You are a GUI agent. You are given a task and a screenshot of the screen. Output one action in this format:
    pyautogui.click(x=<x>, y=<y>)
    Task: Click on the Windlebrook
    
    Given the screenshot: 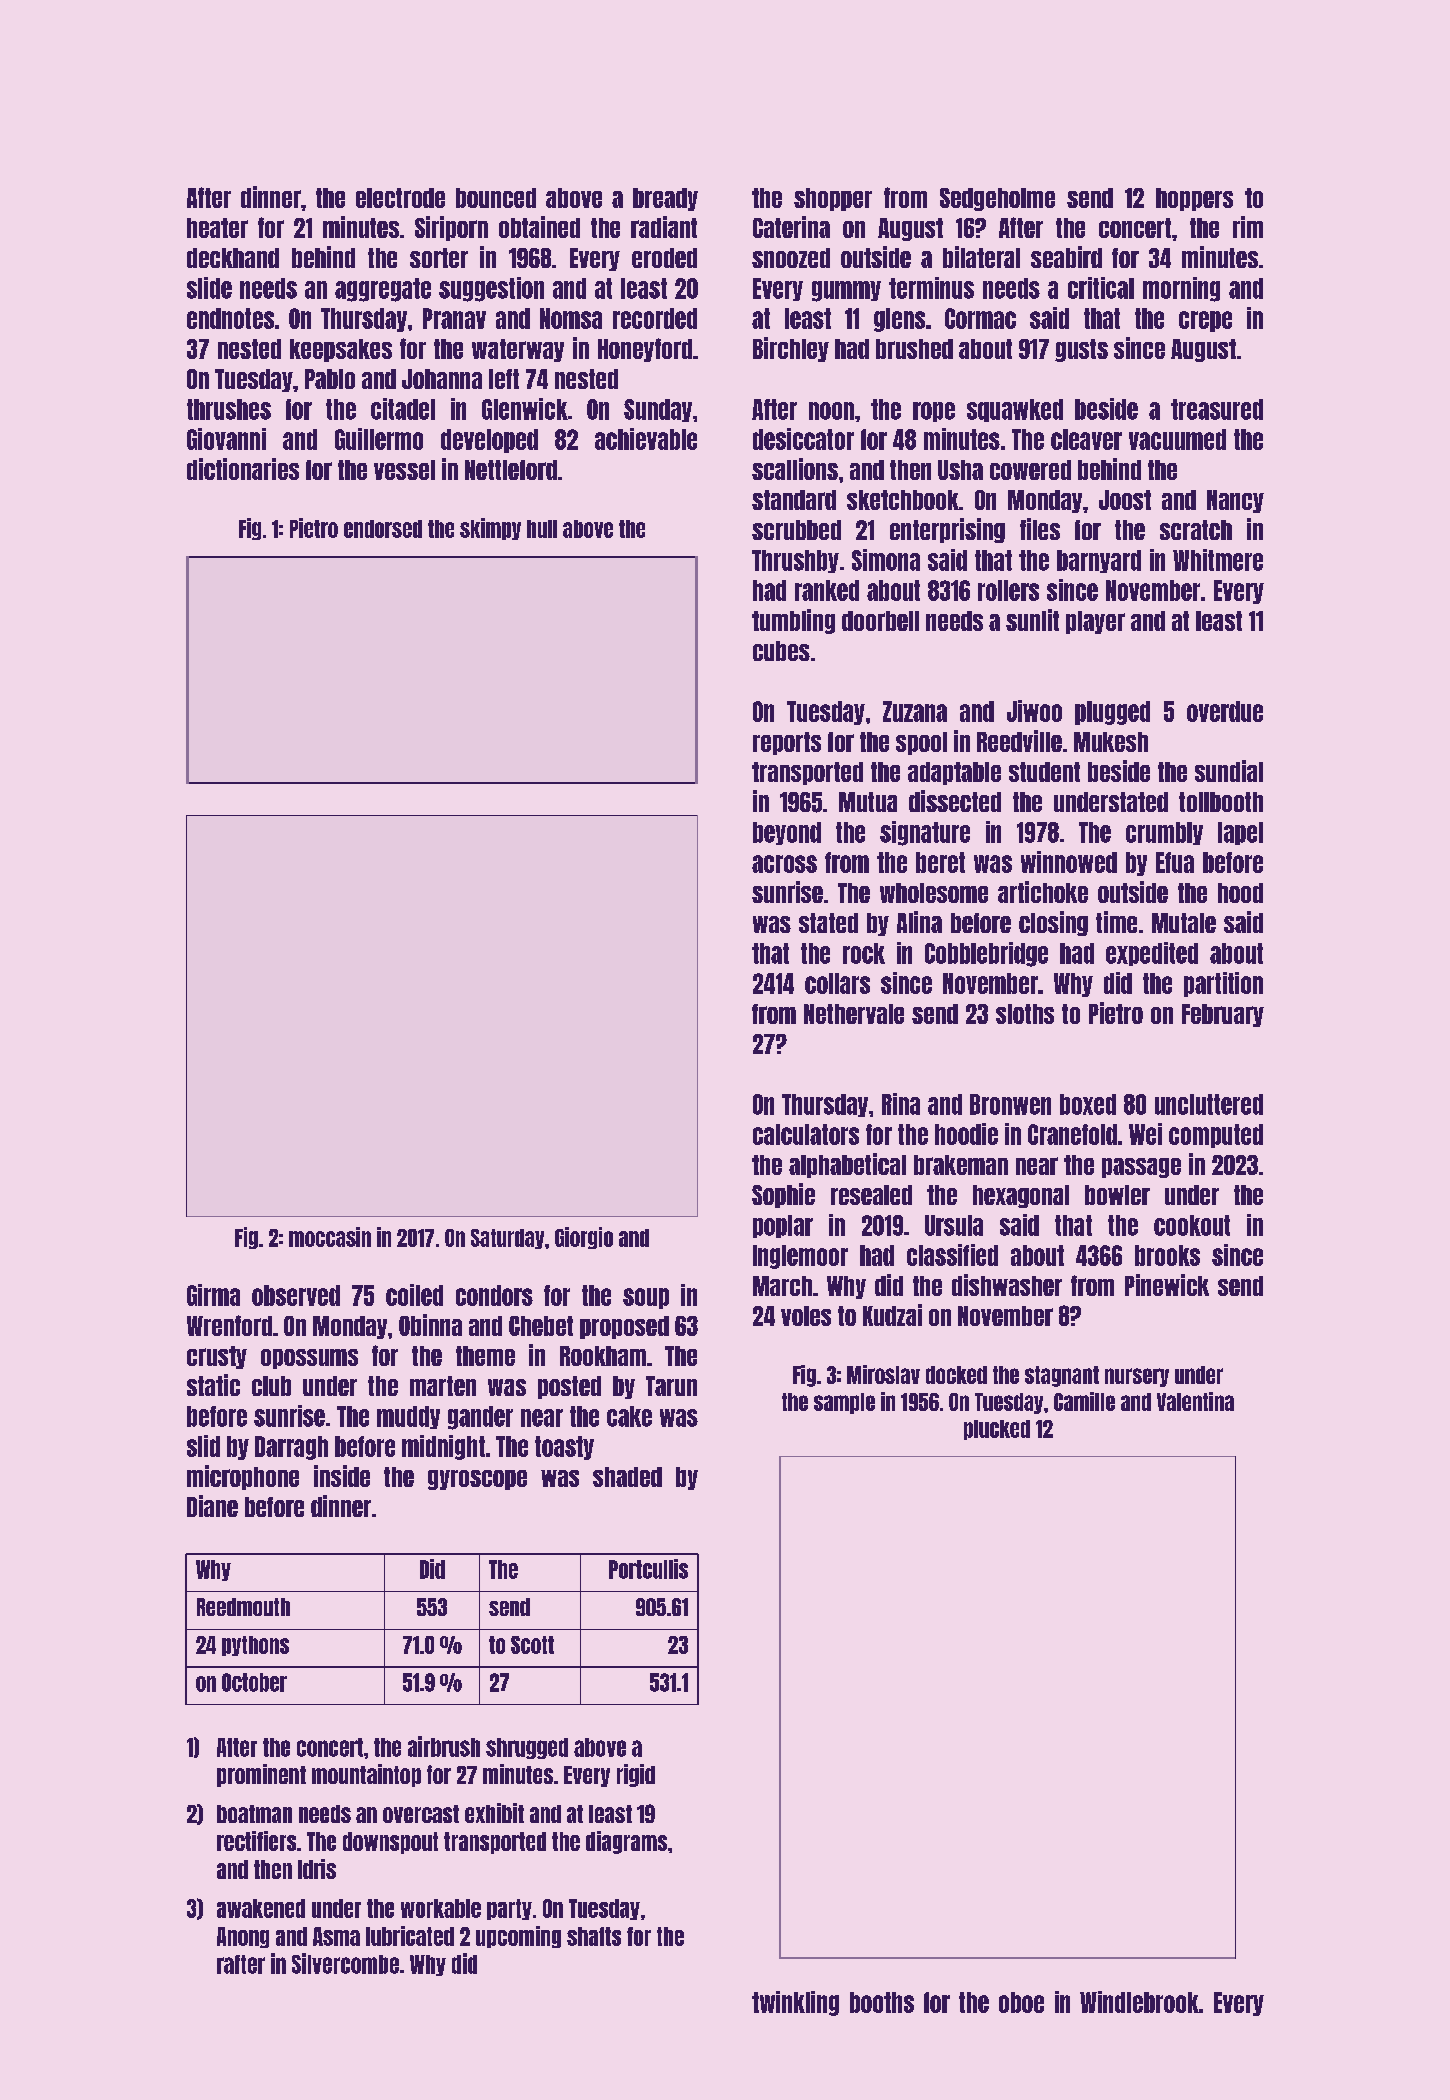 What is the action you would take?
    pyautogui.click(x=1139, y=2002)
